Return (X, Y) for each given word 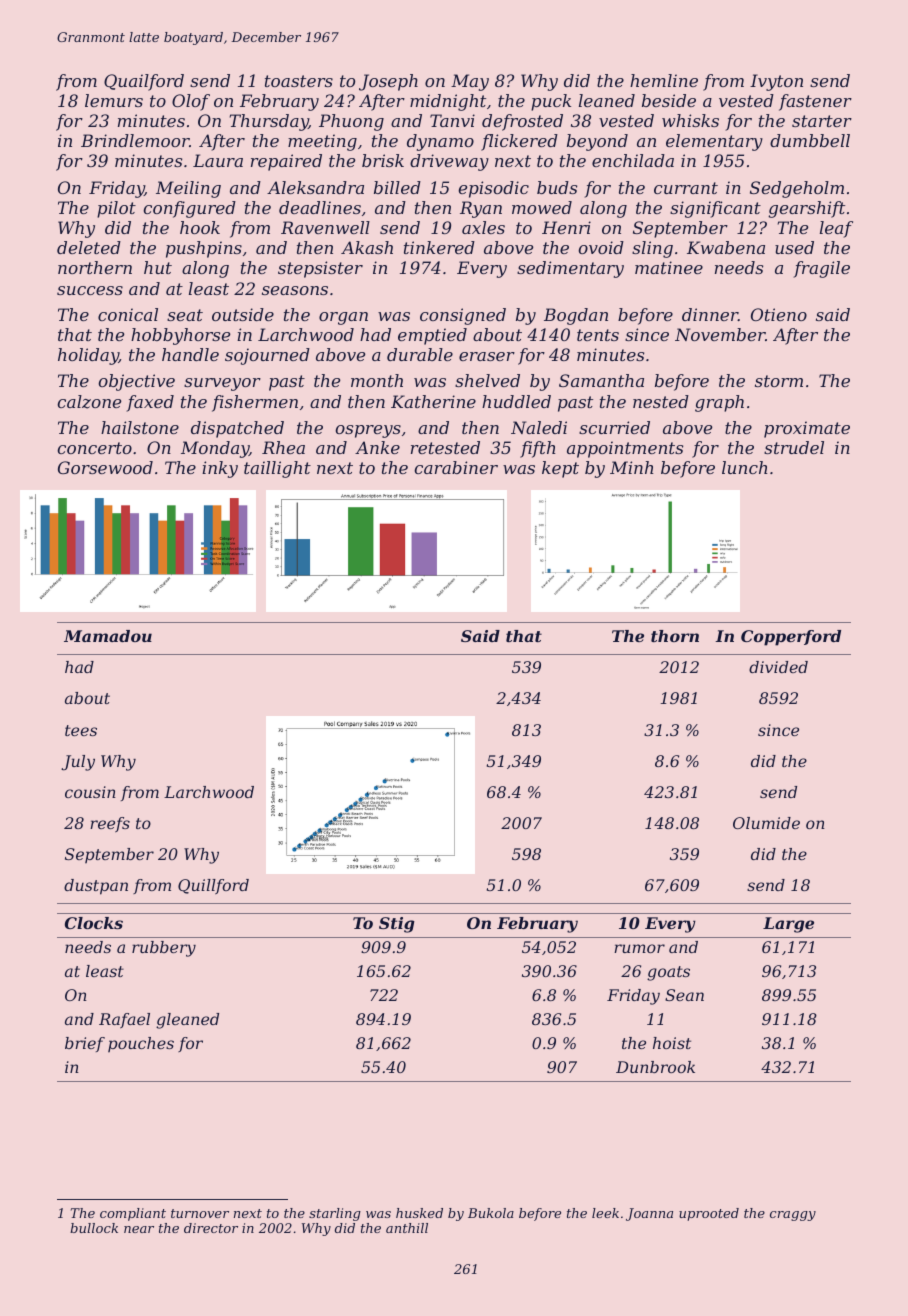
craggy (793, 1216)
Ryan (481, 209)
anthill (407, 1228)
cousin (90, 792)
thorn (675, 636)
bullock (94, 1228)
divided (778, 667)
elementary (714, 142)
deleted (89, 247)
